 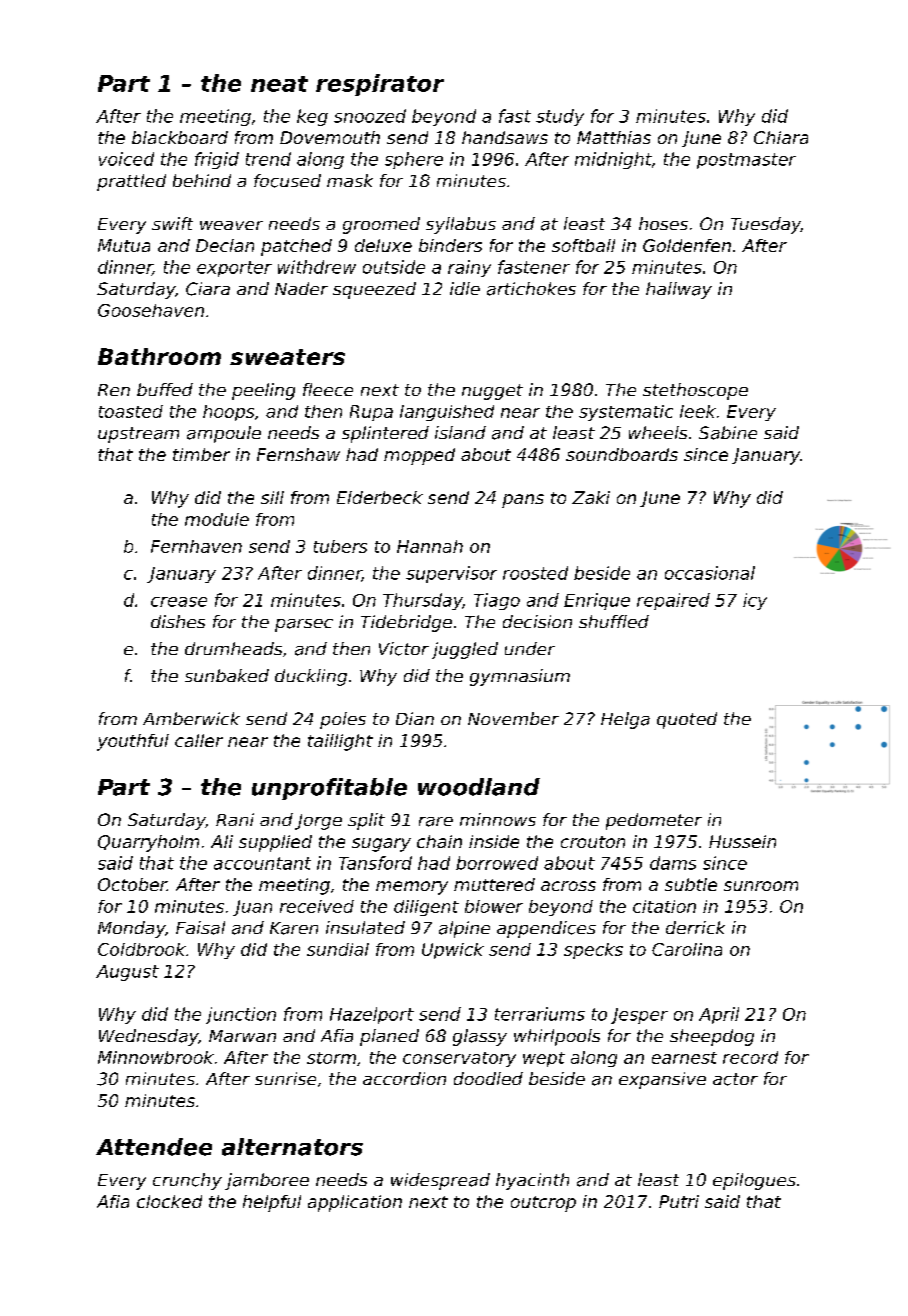 I want to click on parsec, so click(x=304, y=625).
